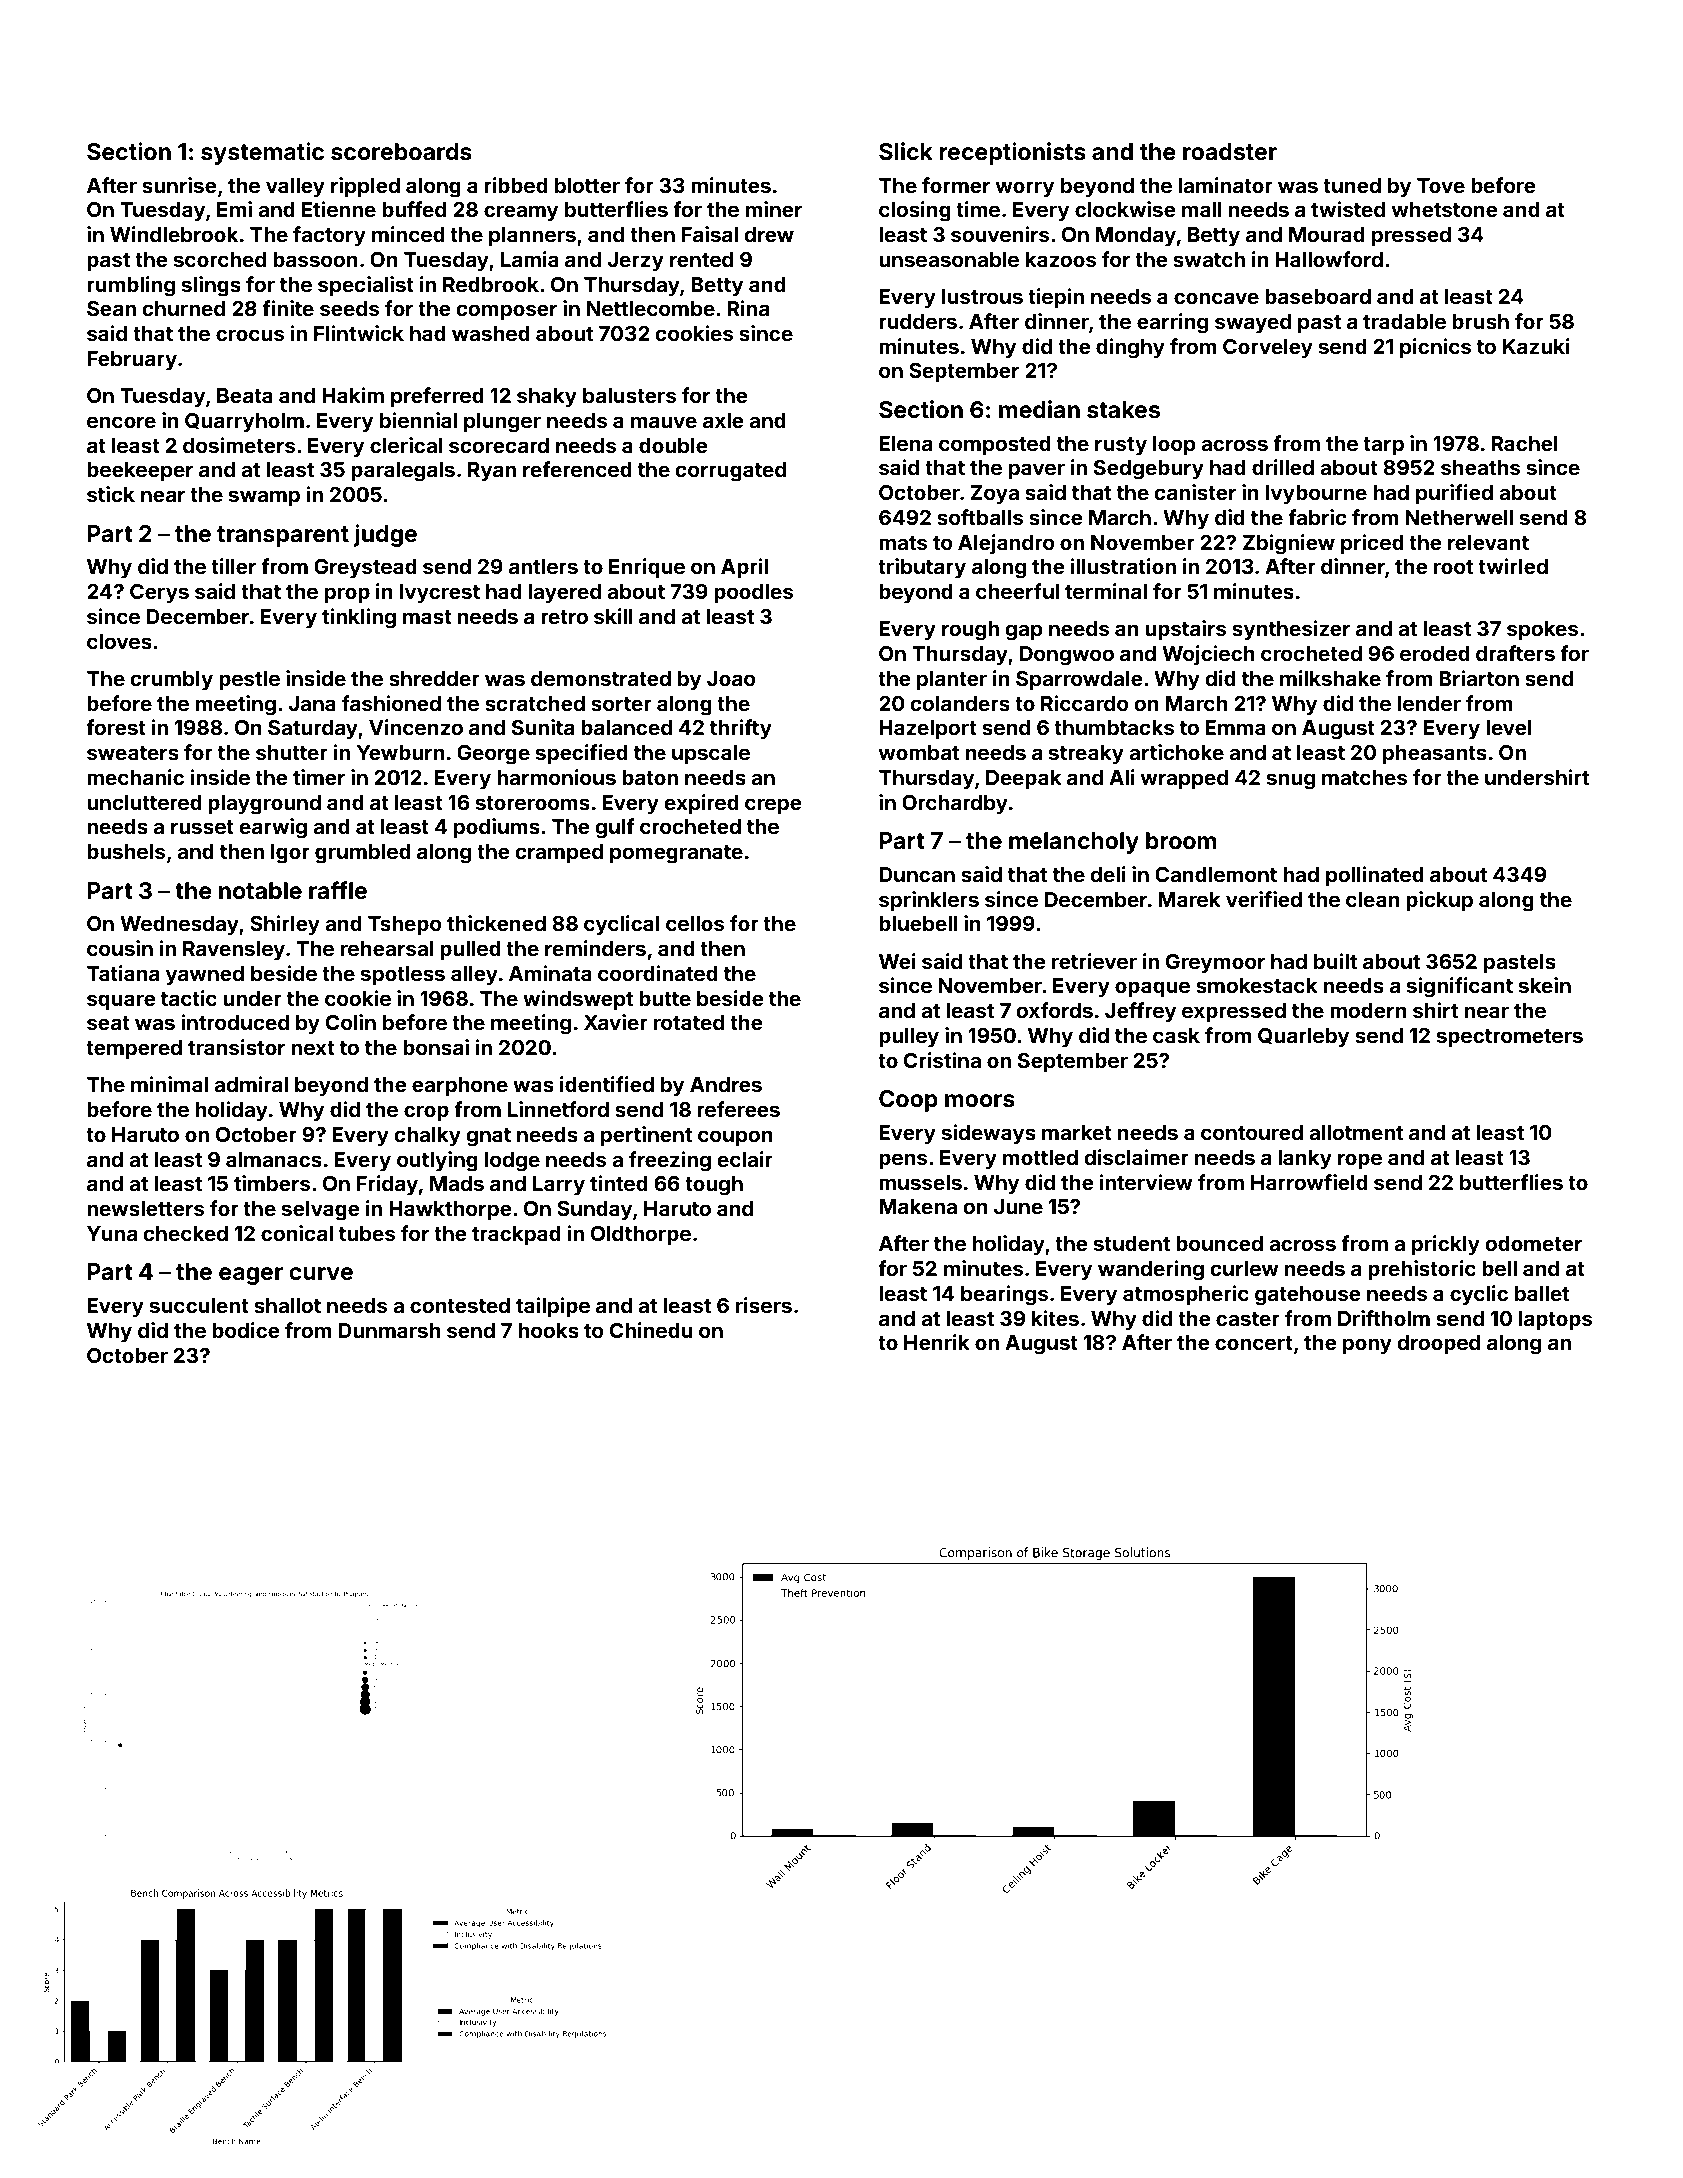  Describe the element at coordinates (1202, 209) in the screenshot. I see `mall` at that location.
